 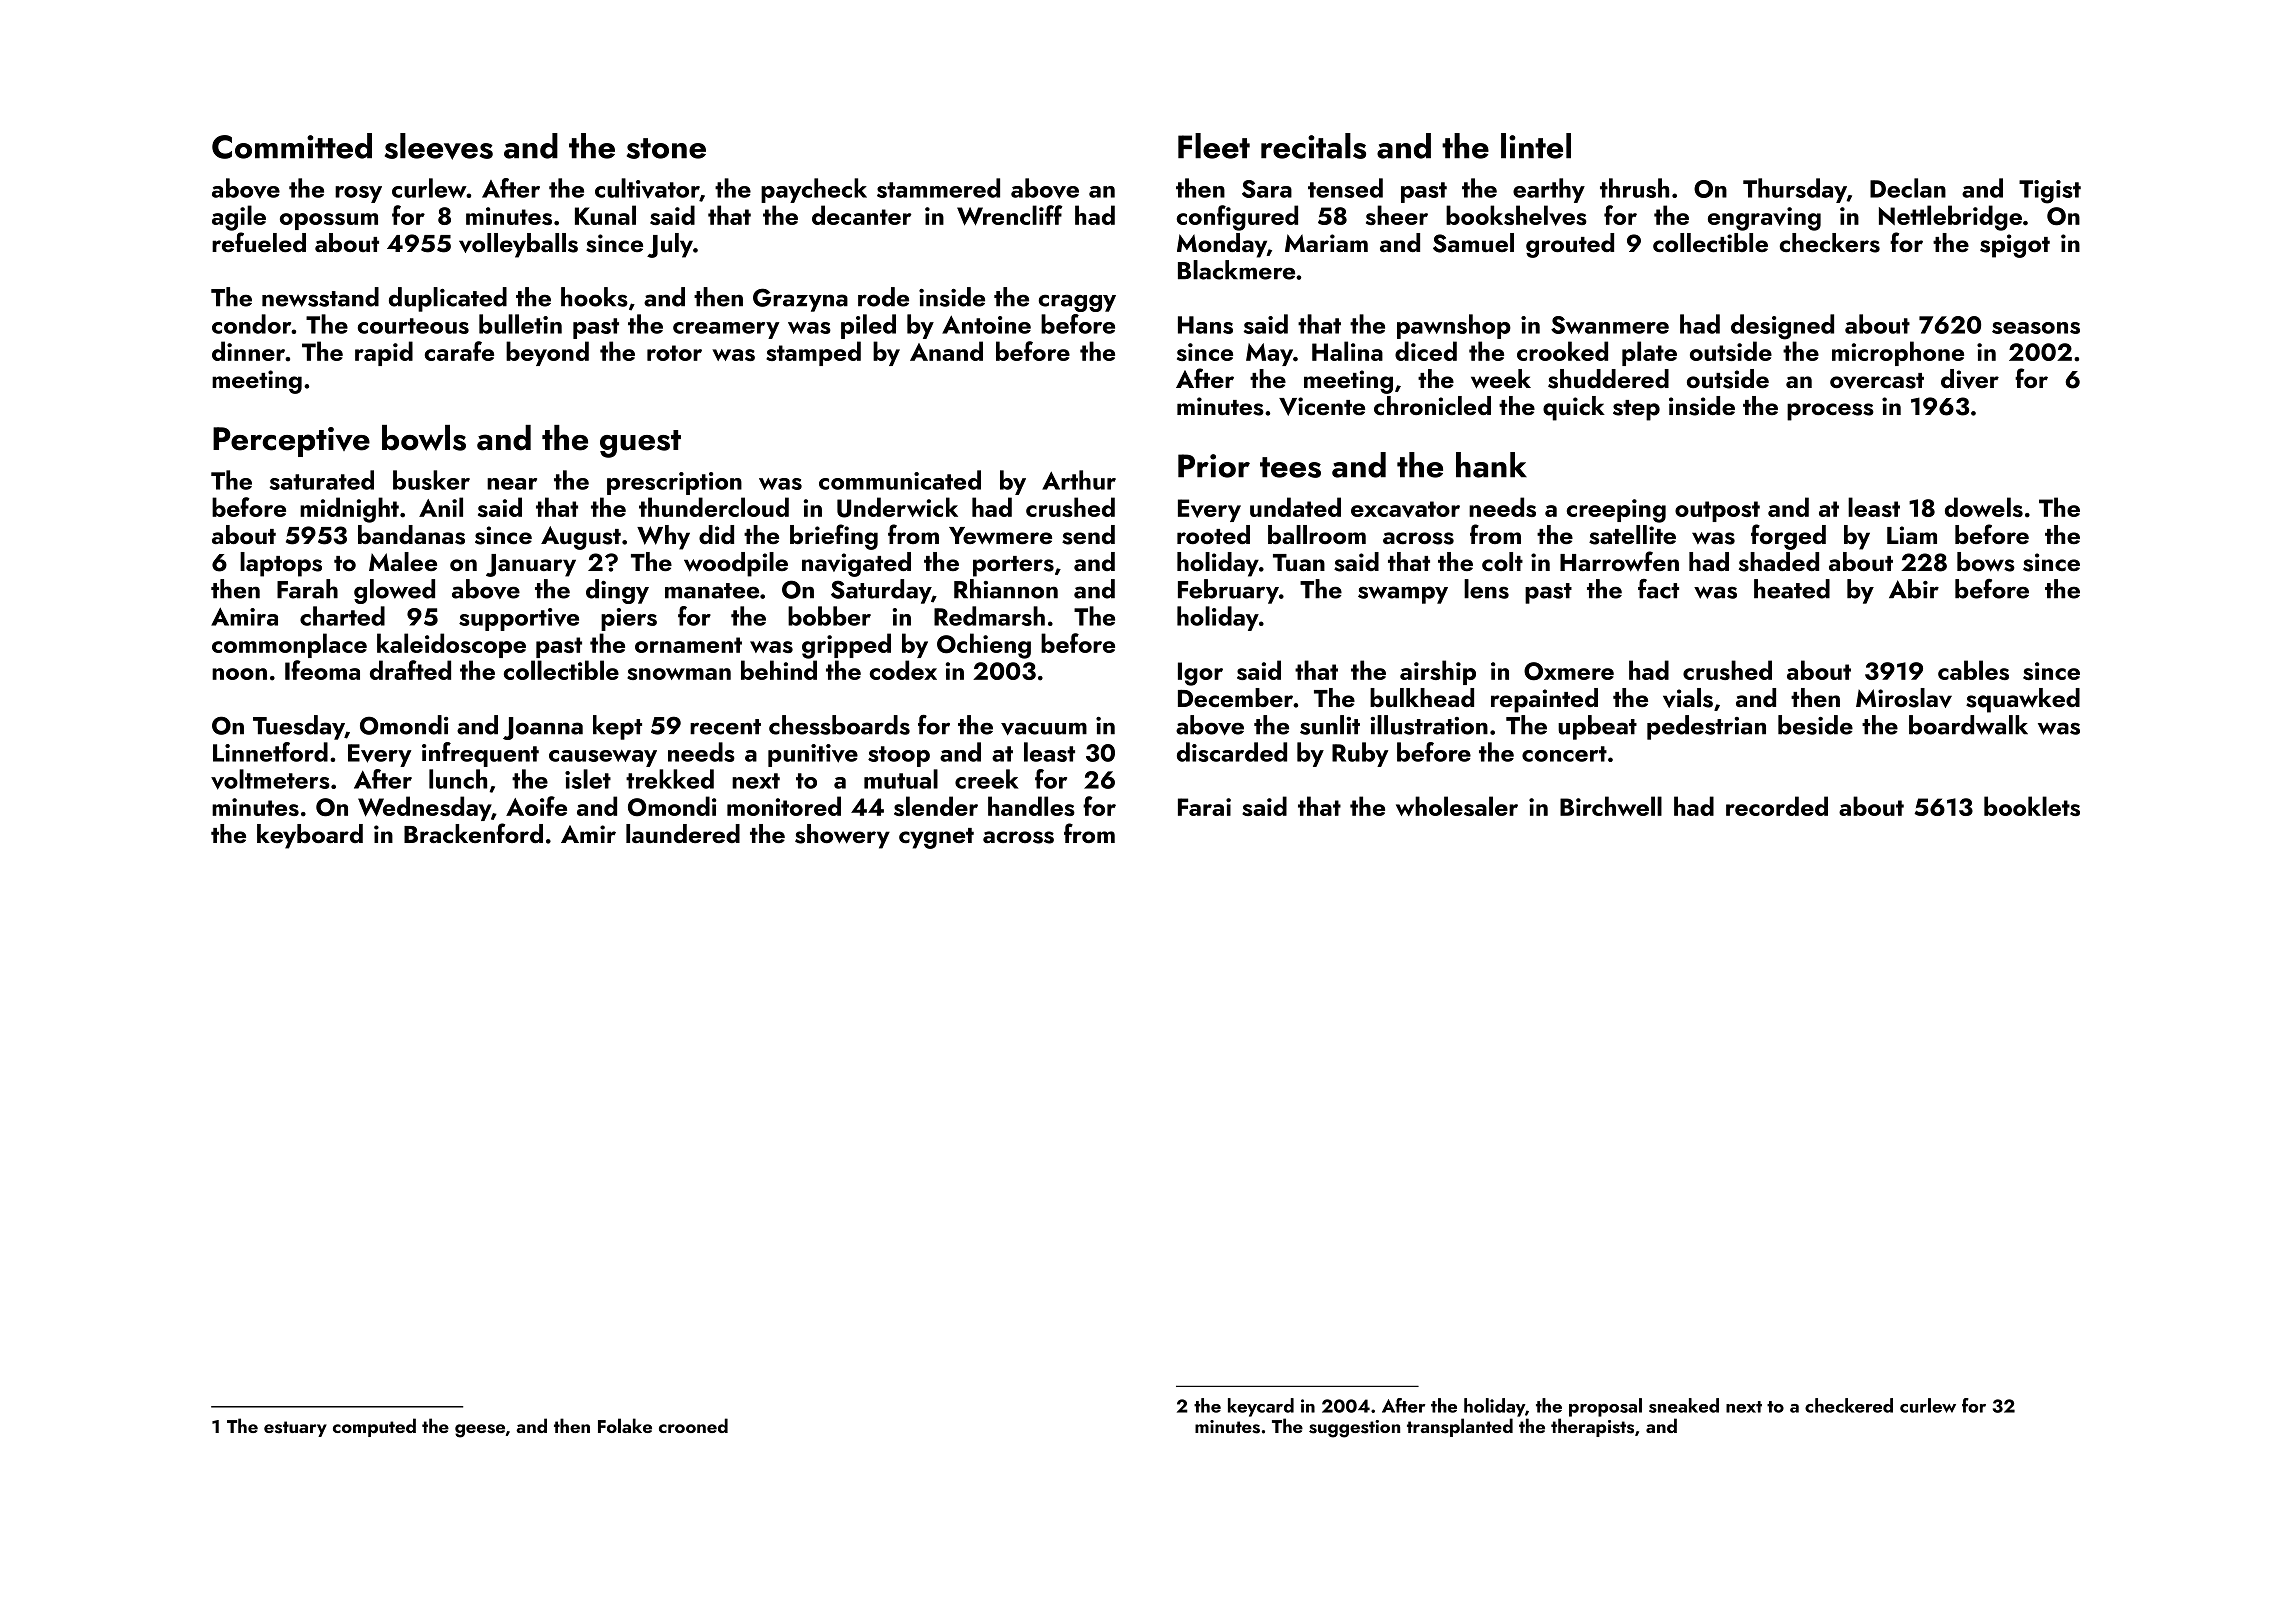 What do you see at coordinates (1360, 754) in the screenshot?
I see `Ruby` at bounding box center [1360, 754].
